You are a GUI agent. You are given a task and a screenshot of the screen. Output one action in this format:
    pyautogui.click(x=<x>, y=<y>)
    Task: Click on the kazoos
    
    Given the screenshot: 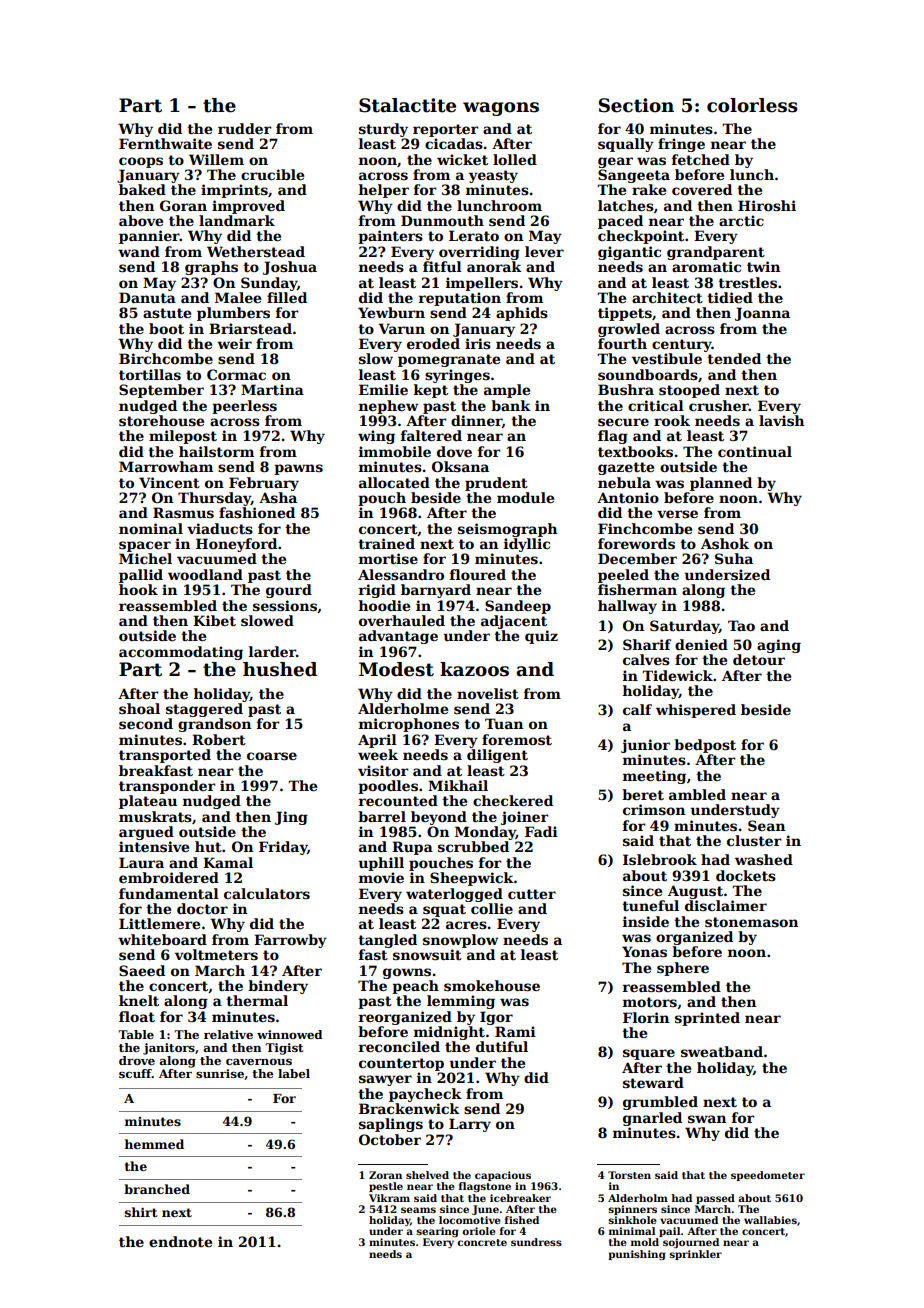 What is the action you would take?
    pyautogui.click(x=474, y=669)
